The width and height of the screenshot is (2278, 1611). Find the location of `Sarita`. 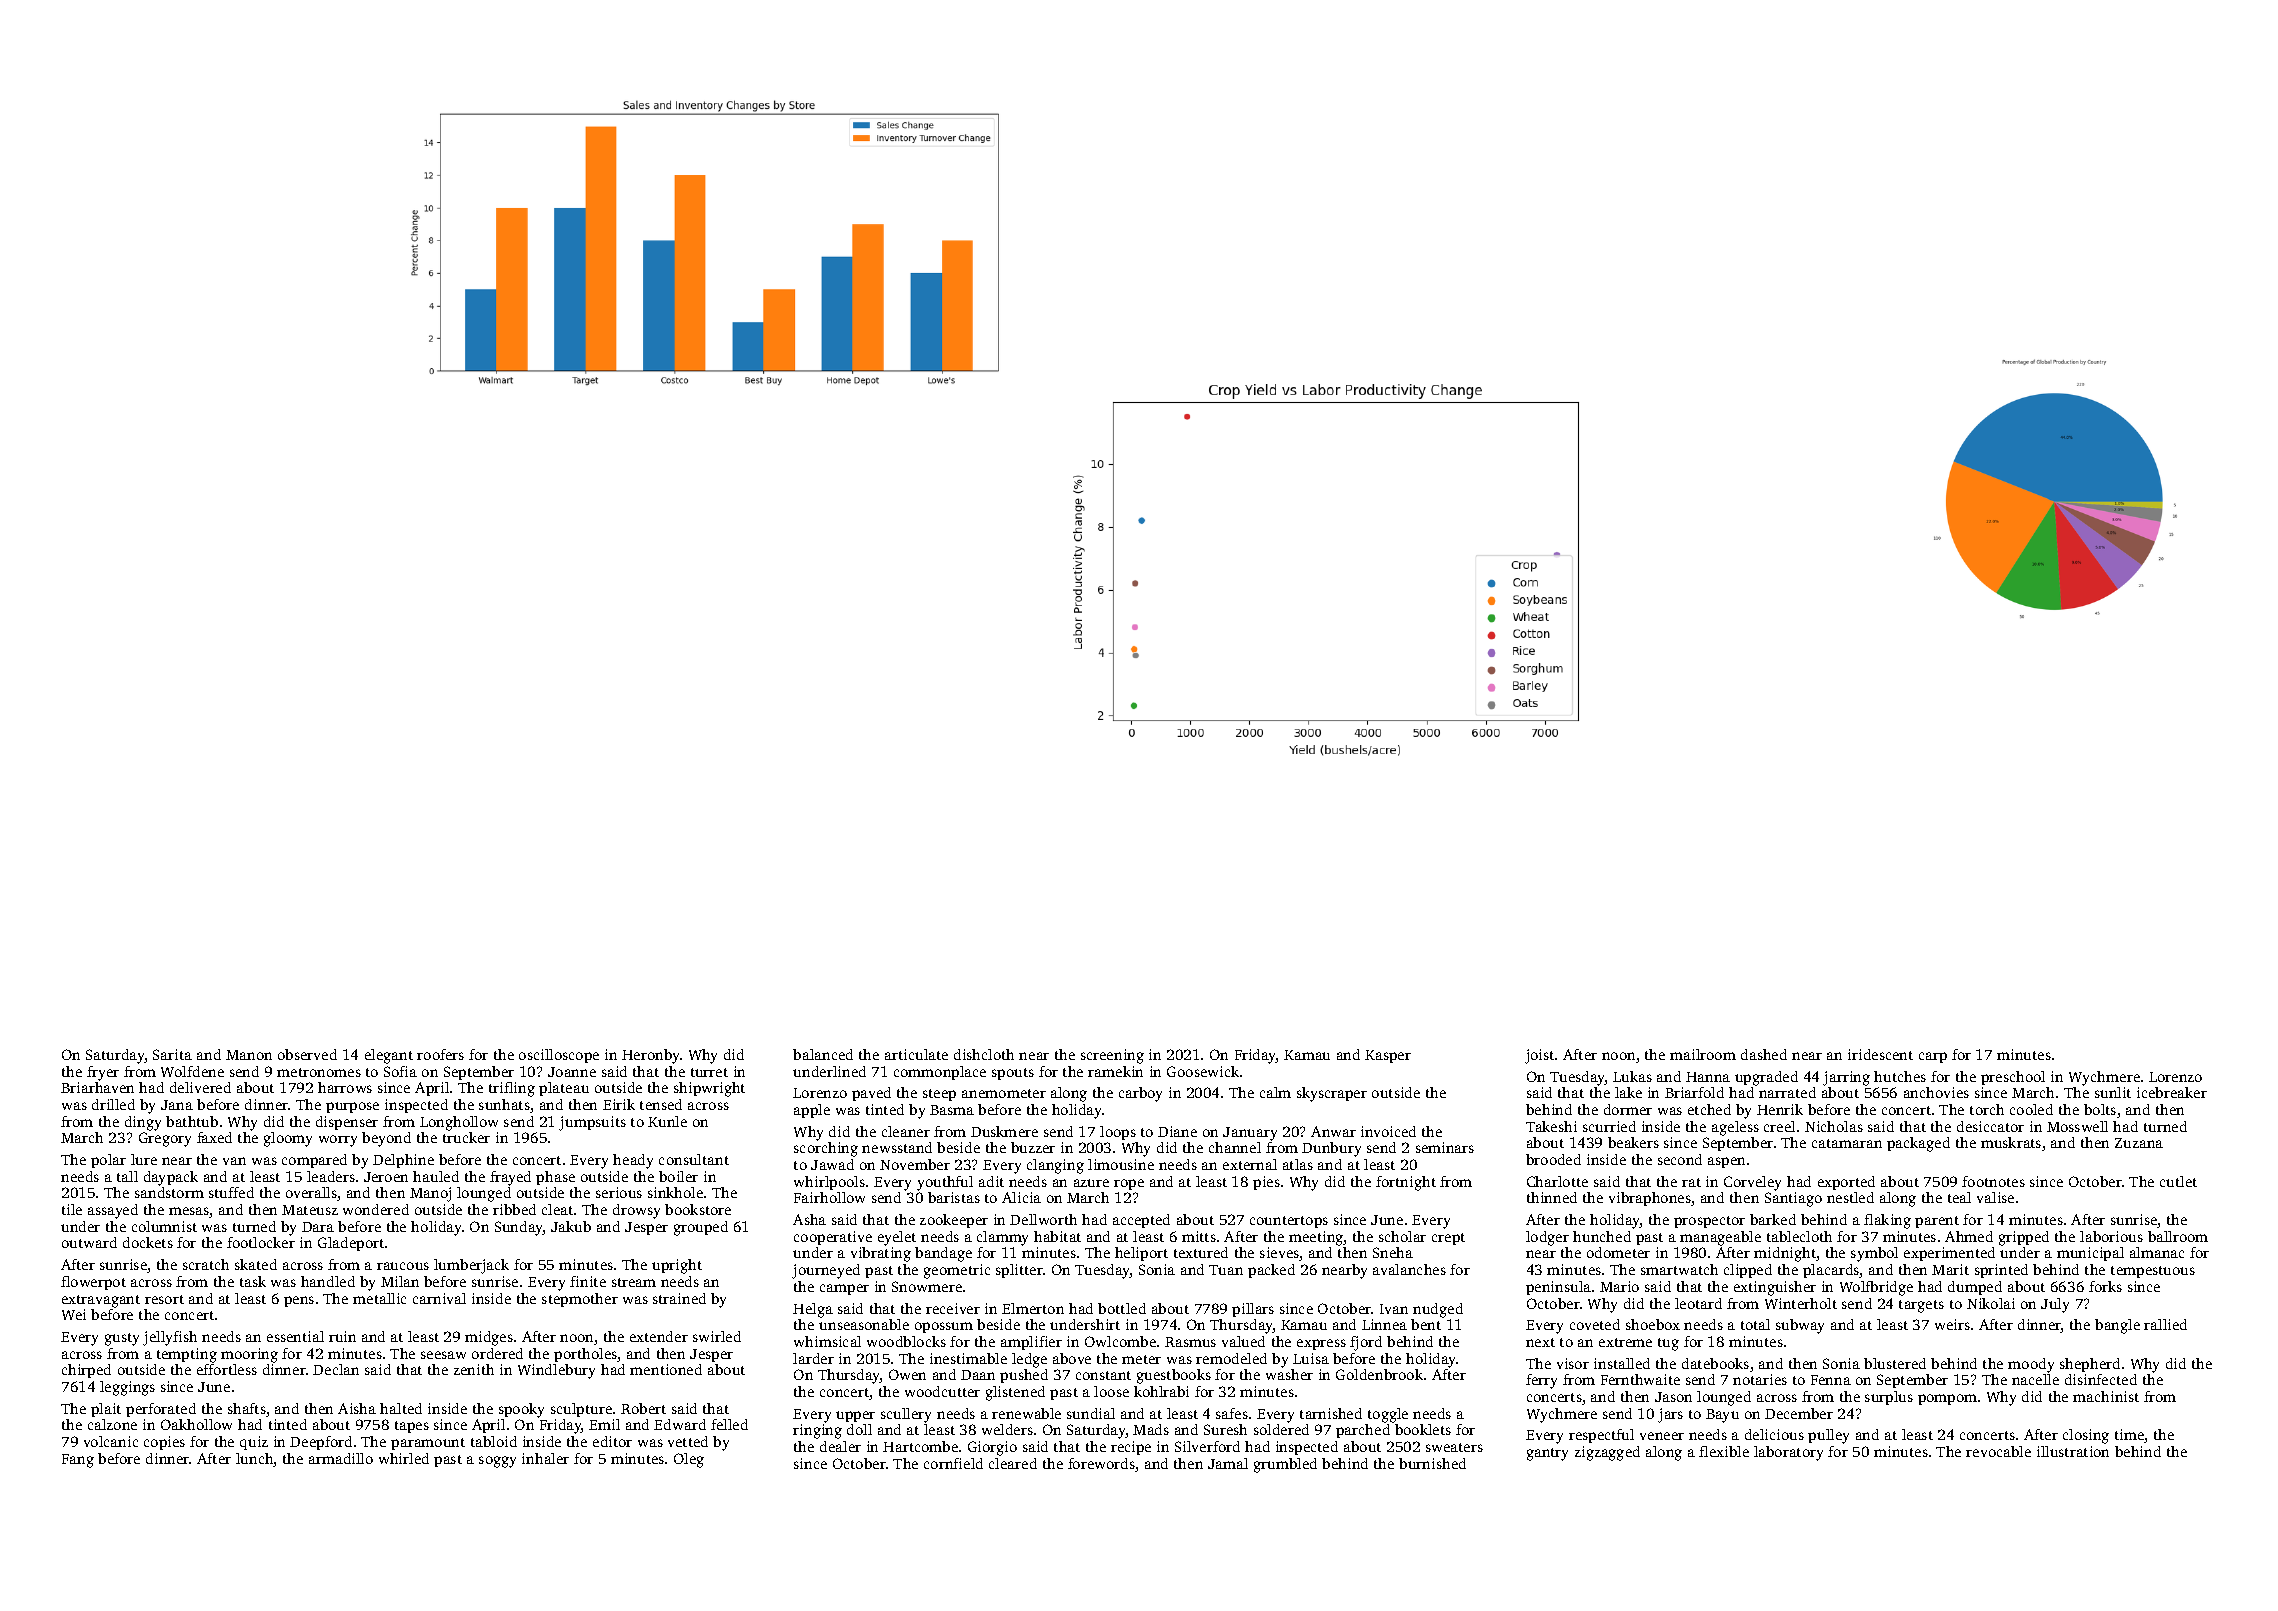

Sarita is located at coordinates (172, 1054).
